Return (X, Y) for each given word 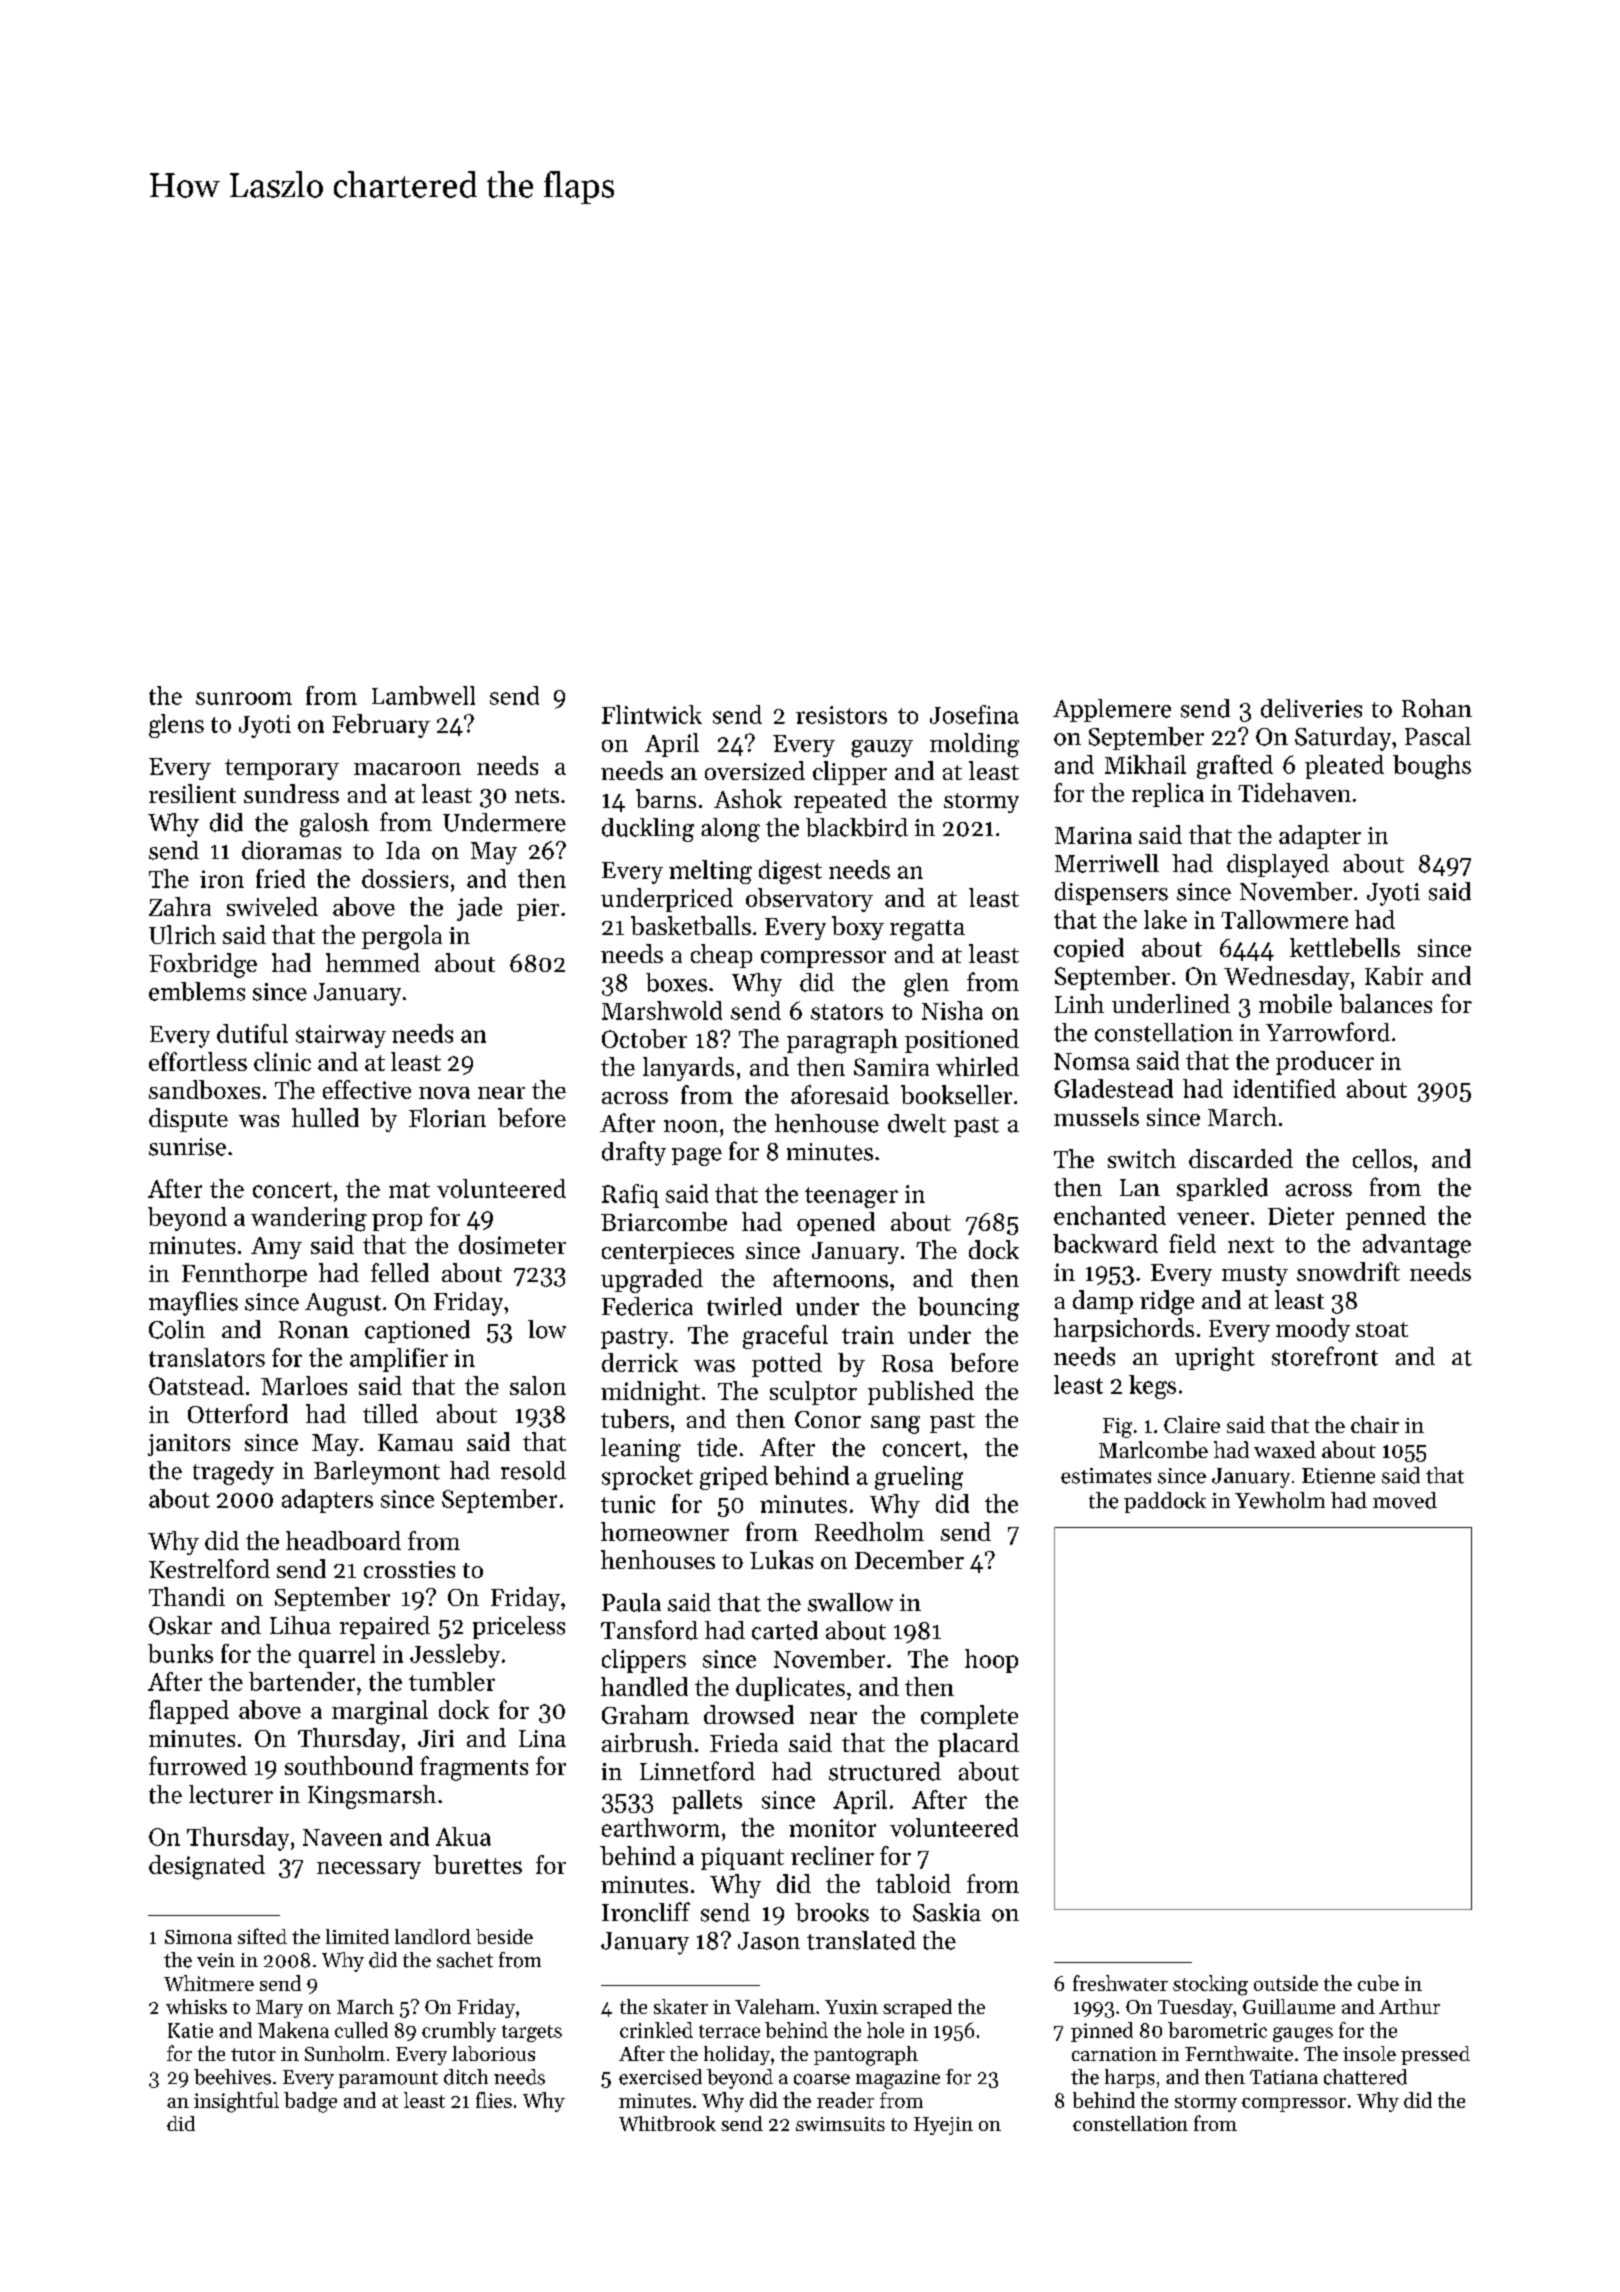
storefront (1325, 1356)
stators (847, 1012)
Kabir (1394, 975)
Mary (279, 2009)
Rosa (907, 1363)
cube (1378, 1983)
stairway (341, 1036)
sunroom (244, 698)
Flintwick (652, 714)
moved (1405, 1500)
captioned (417, 1331)
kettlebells (1345, 947)
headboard (343, 1540)
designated (207, 1867)
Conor (828, 1419)
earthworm (661, 1827)
